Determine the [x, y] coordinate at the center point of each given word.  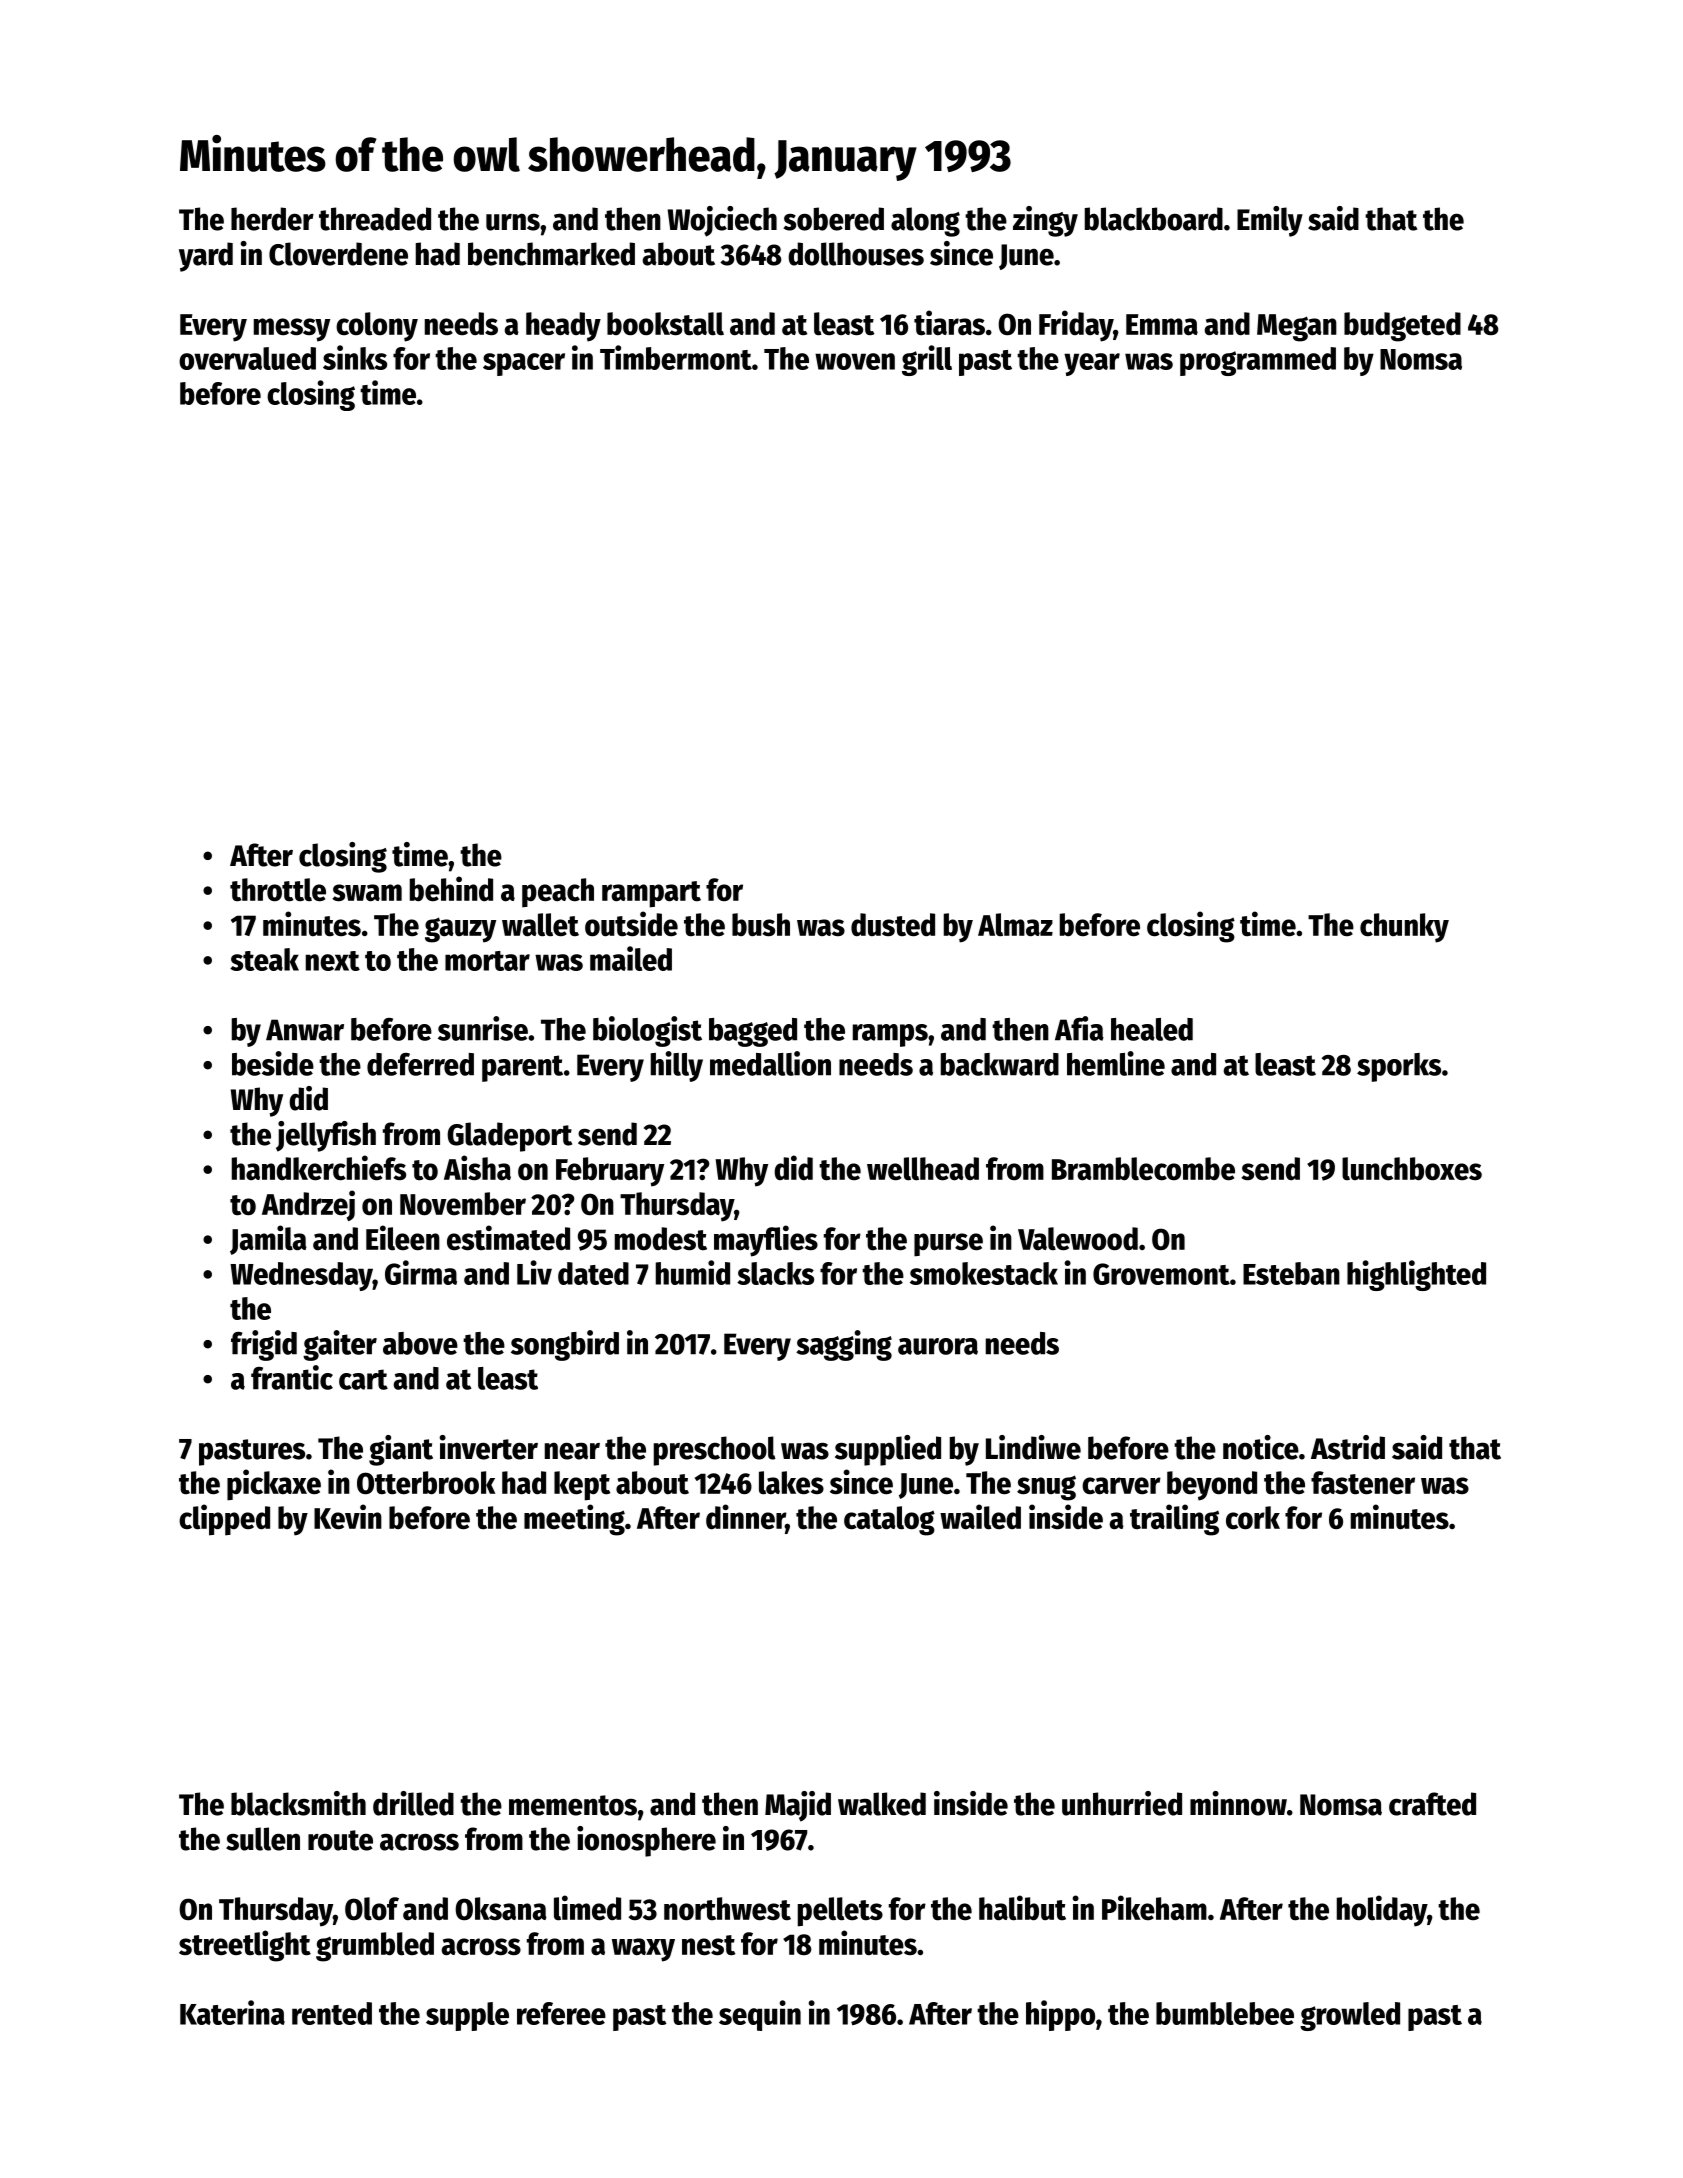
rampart [651, 894]
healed [1152, 1029]
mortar [487, 961]
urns [513, 222]
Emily [1270, 221]
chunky [1404, 928]
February [610, 1172]
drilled [413, 1803]
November [463, 1204]
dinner [746, 1518]
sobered [834, 219]
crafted [1432, 1804]
